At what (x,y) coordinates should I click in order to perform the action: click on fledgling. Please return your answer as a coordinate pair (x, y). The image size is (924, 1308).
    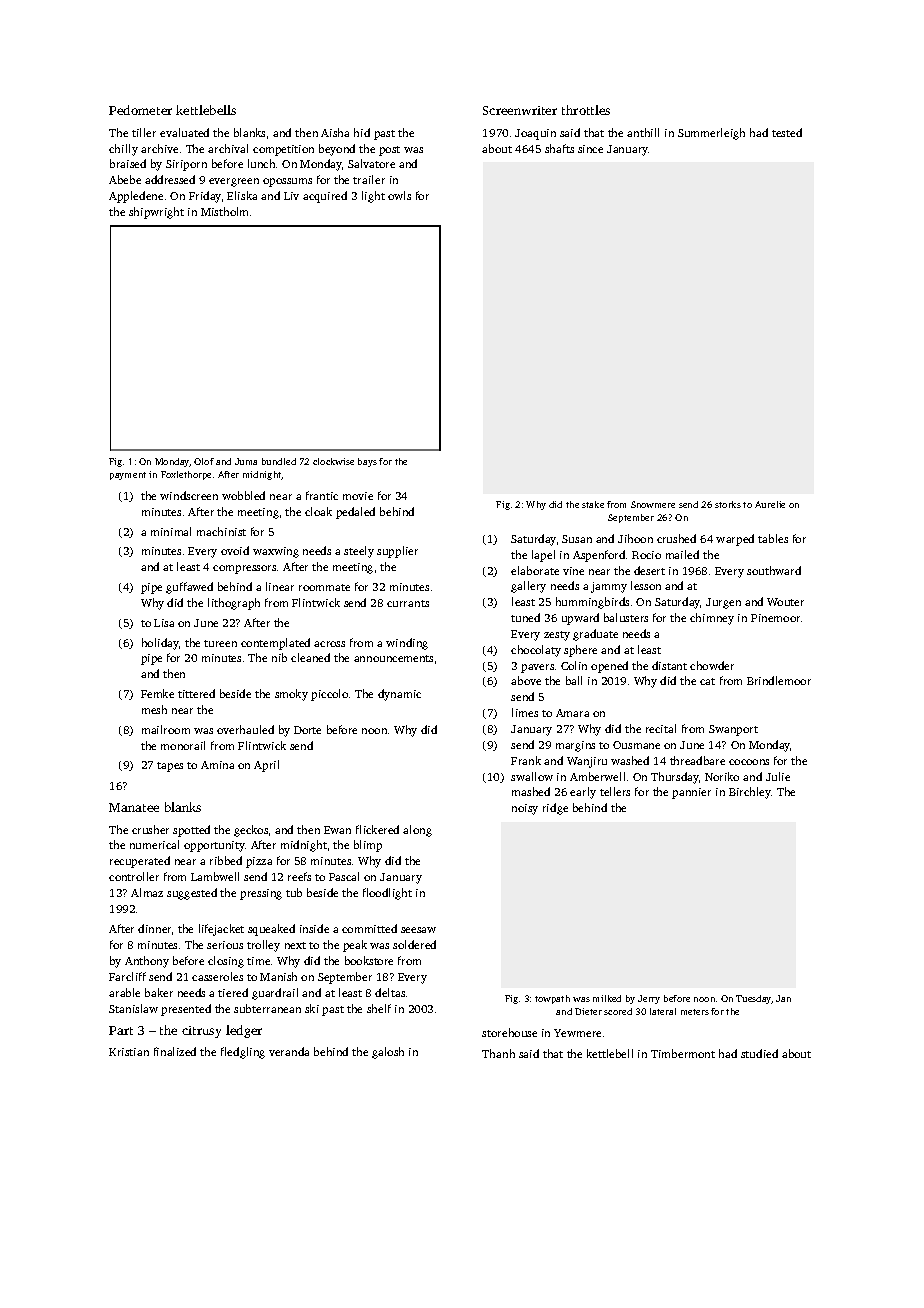
    Looking at the image, I should click on (243, 1053).
